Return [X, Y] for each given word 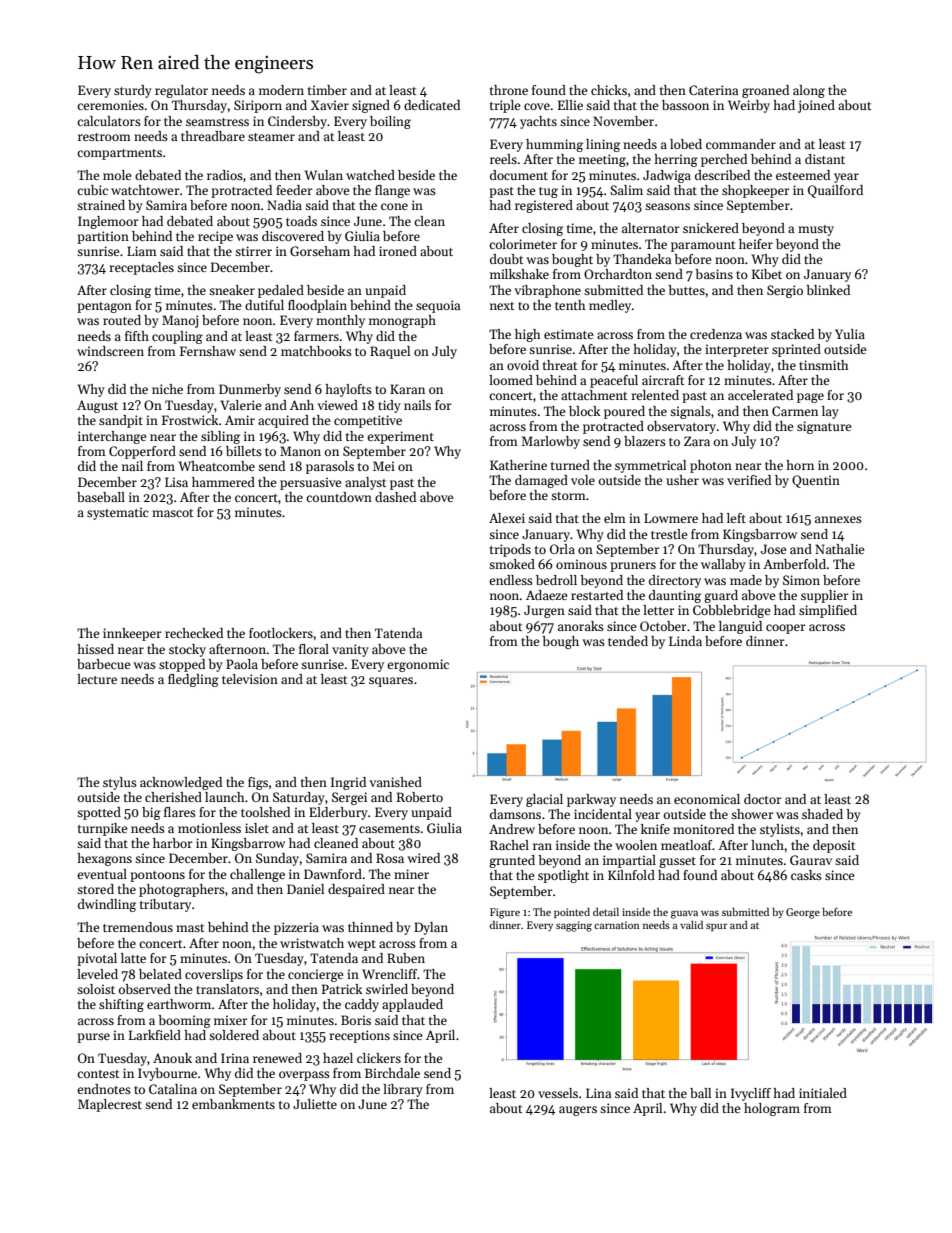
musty [816, 230]
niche [167, 389]
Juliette [315, 1104]
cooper [786, 629]
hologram [772, 1109]
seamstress [217, 122]
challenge [257, 875]
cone [394, 206]
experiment [400, 437]
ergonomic [418, 665]
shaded [822, 814]
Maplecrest [110, 1105]
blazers [645, 441]
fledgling [193, 680]
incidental [603, 814]
